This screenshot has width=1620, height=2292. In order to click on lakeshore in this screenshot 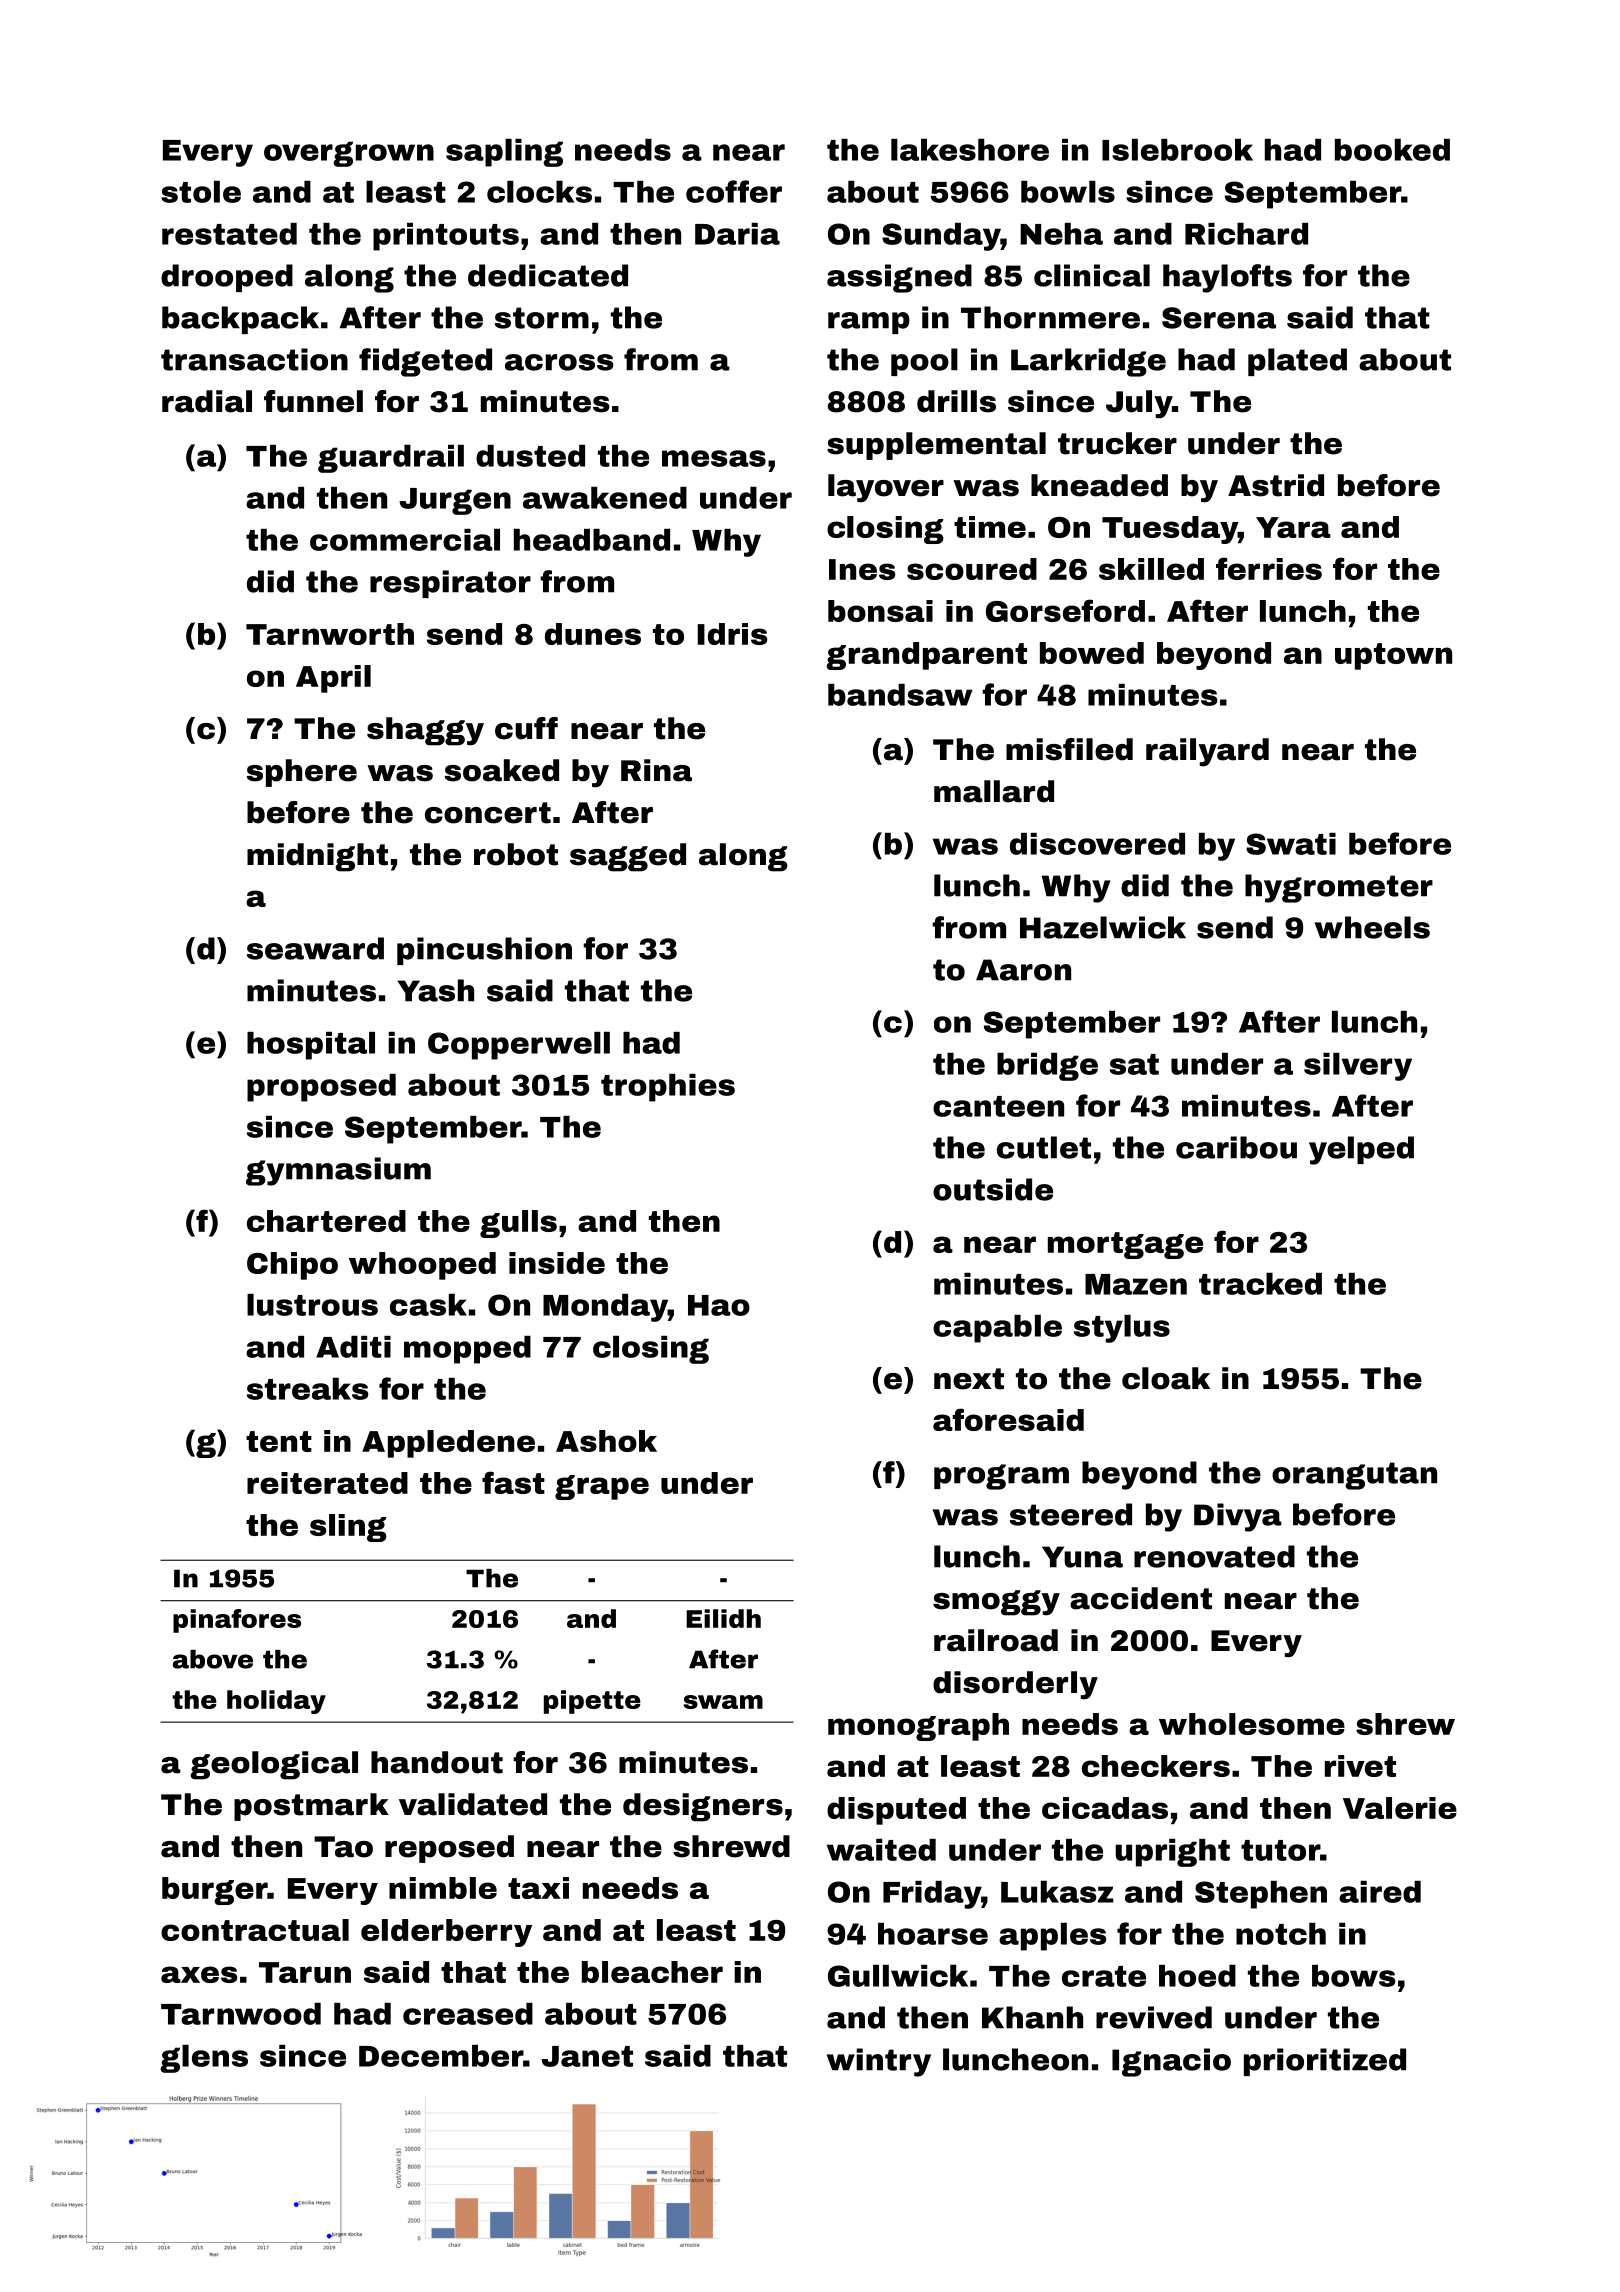, I will do `click(970, 149)`.
